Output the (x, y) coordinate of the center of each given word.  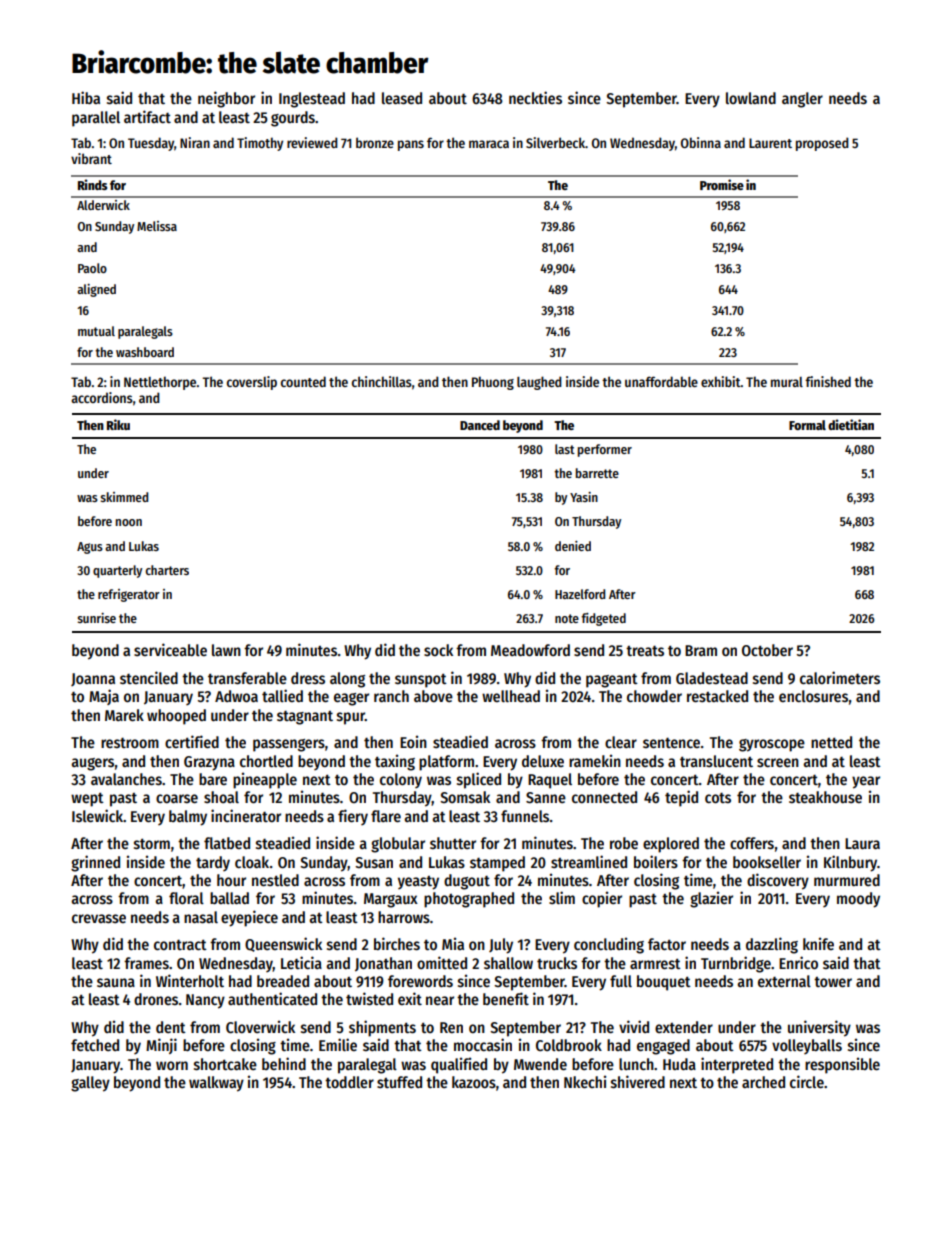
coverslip (252, 383)
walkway (216, 1084)
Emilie (338, 1044)
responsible (842, 1065)
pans (411, 145)
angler (802, 100)
